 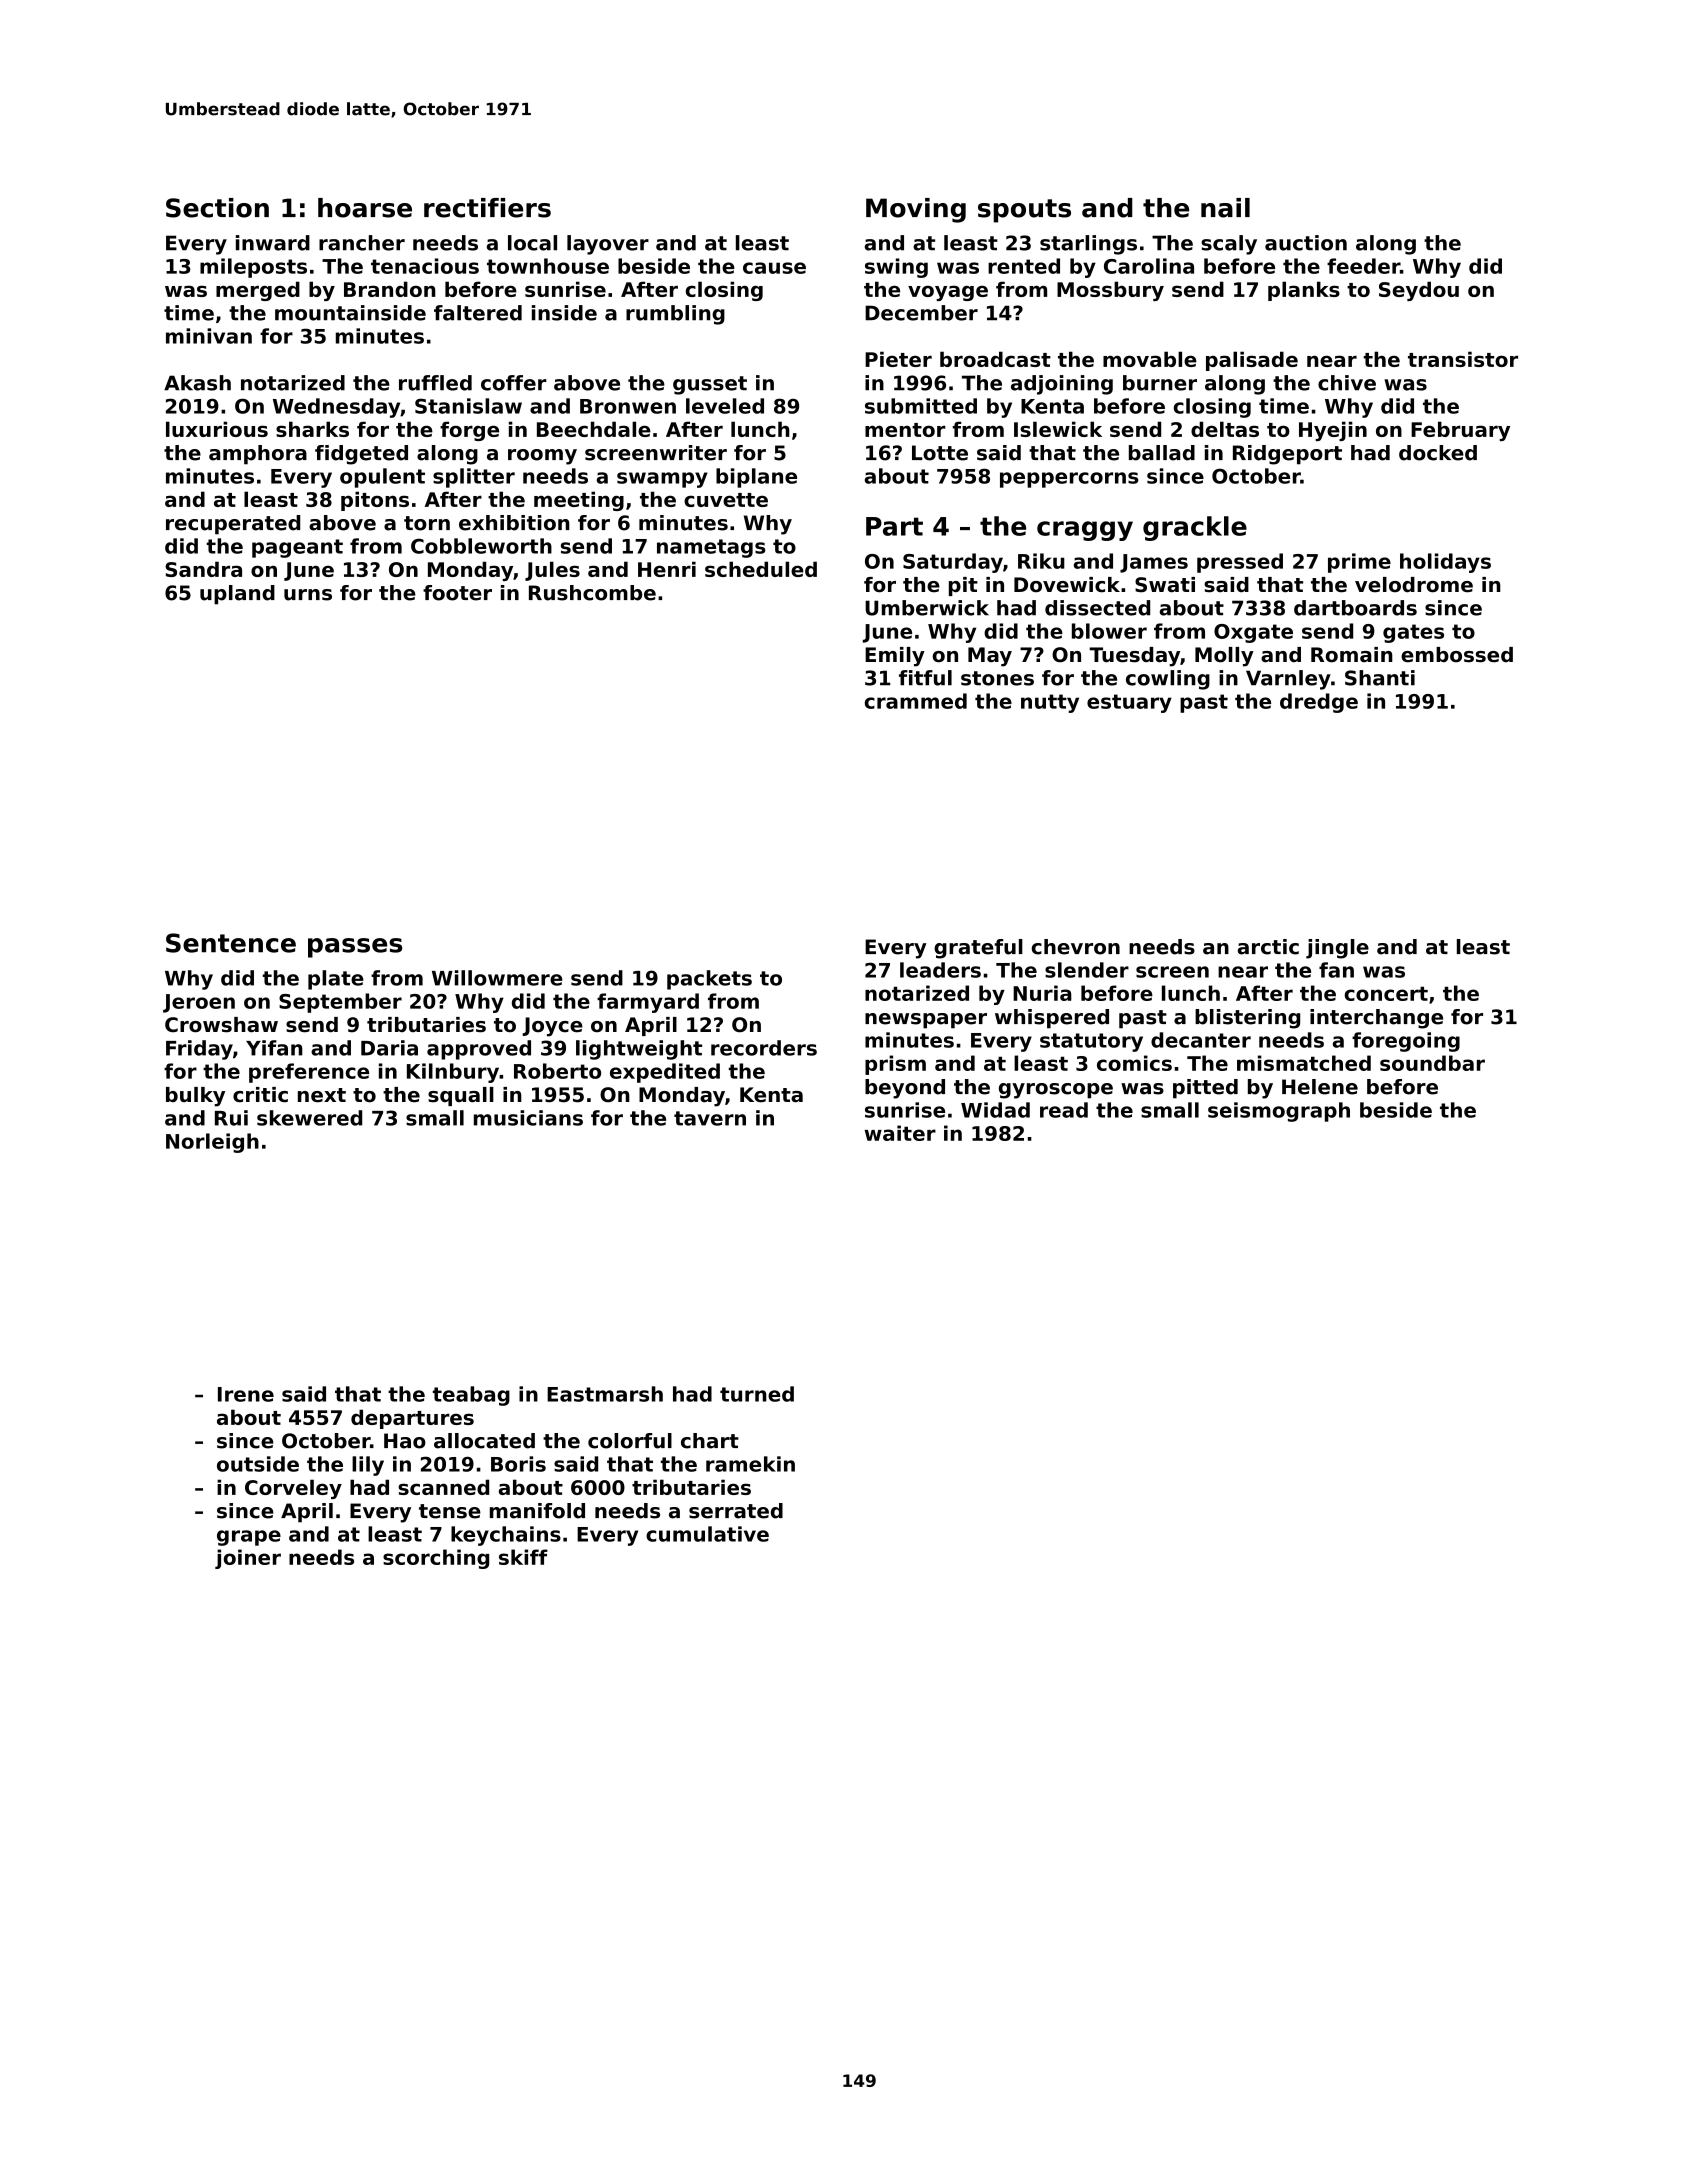 I want to click on grateful, so click(x=978, y=949).
